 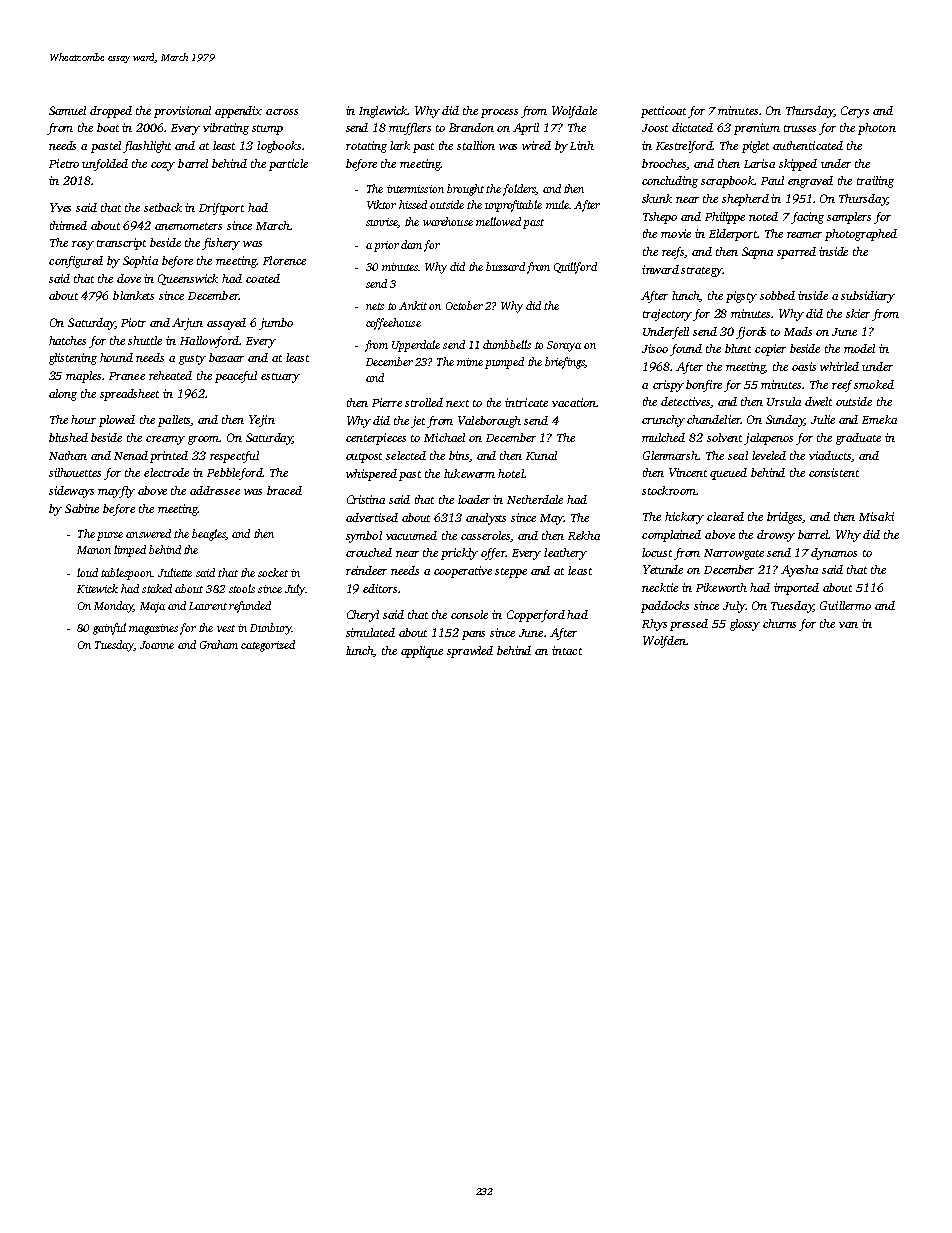 What do you see at coordinates (574, 402) in the screenshot?
I see `vacation` at bounding box center [574, 402].
